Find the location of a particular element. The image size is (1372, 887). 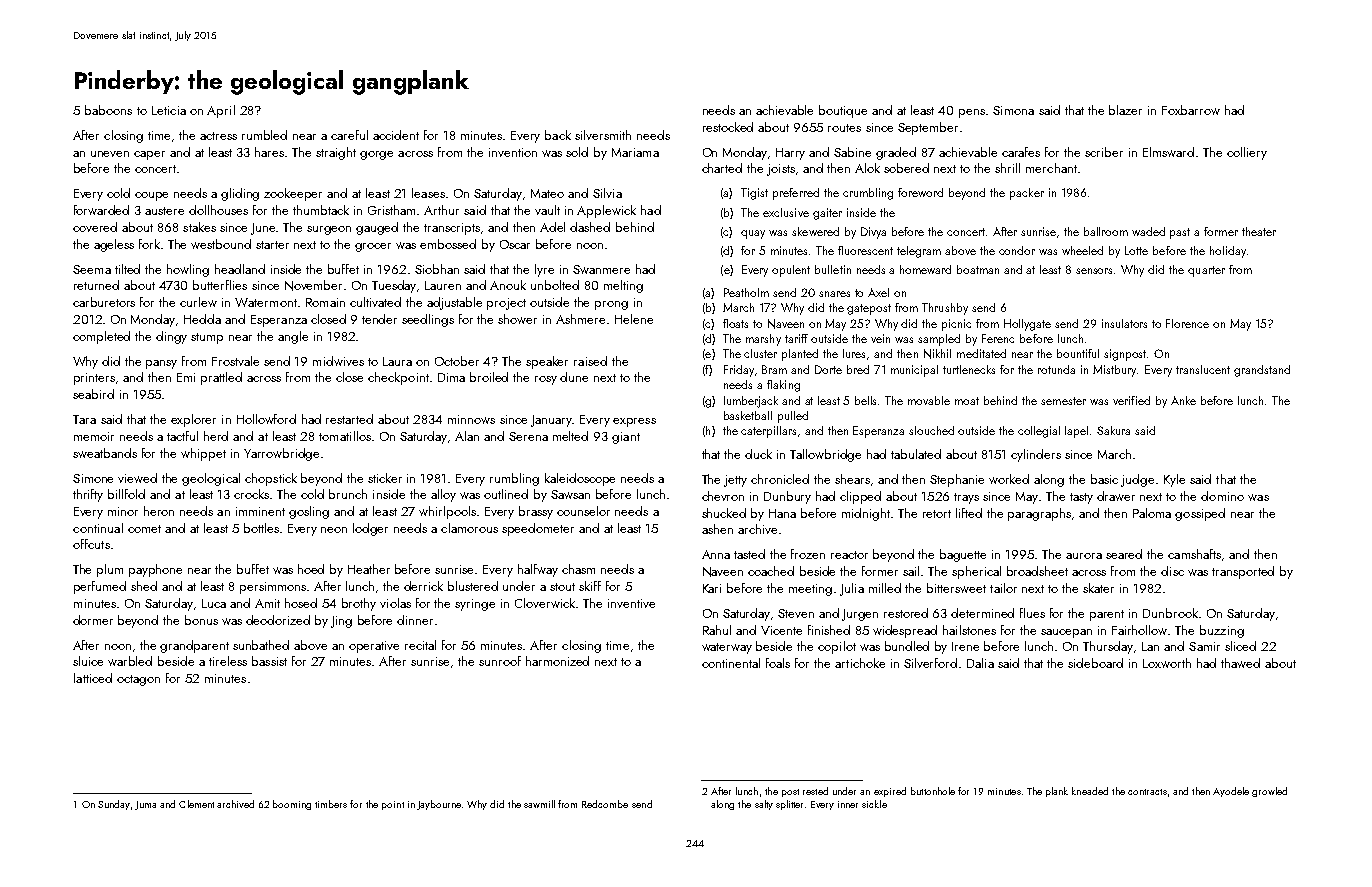

Swanmere is located at coordinates (601, 269).
